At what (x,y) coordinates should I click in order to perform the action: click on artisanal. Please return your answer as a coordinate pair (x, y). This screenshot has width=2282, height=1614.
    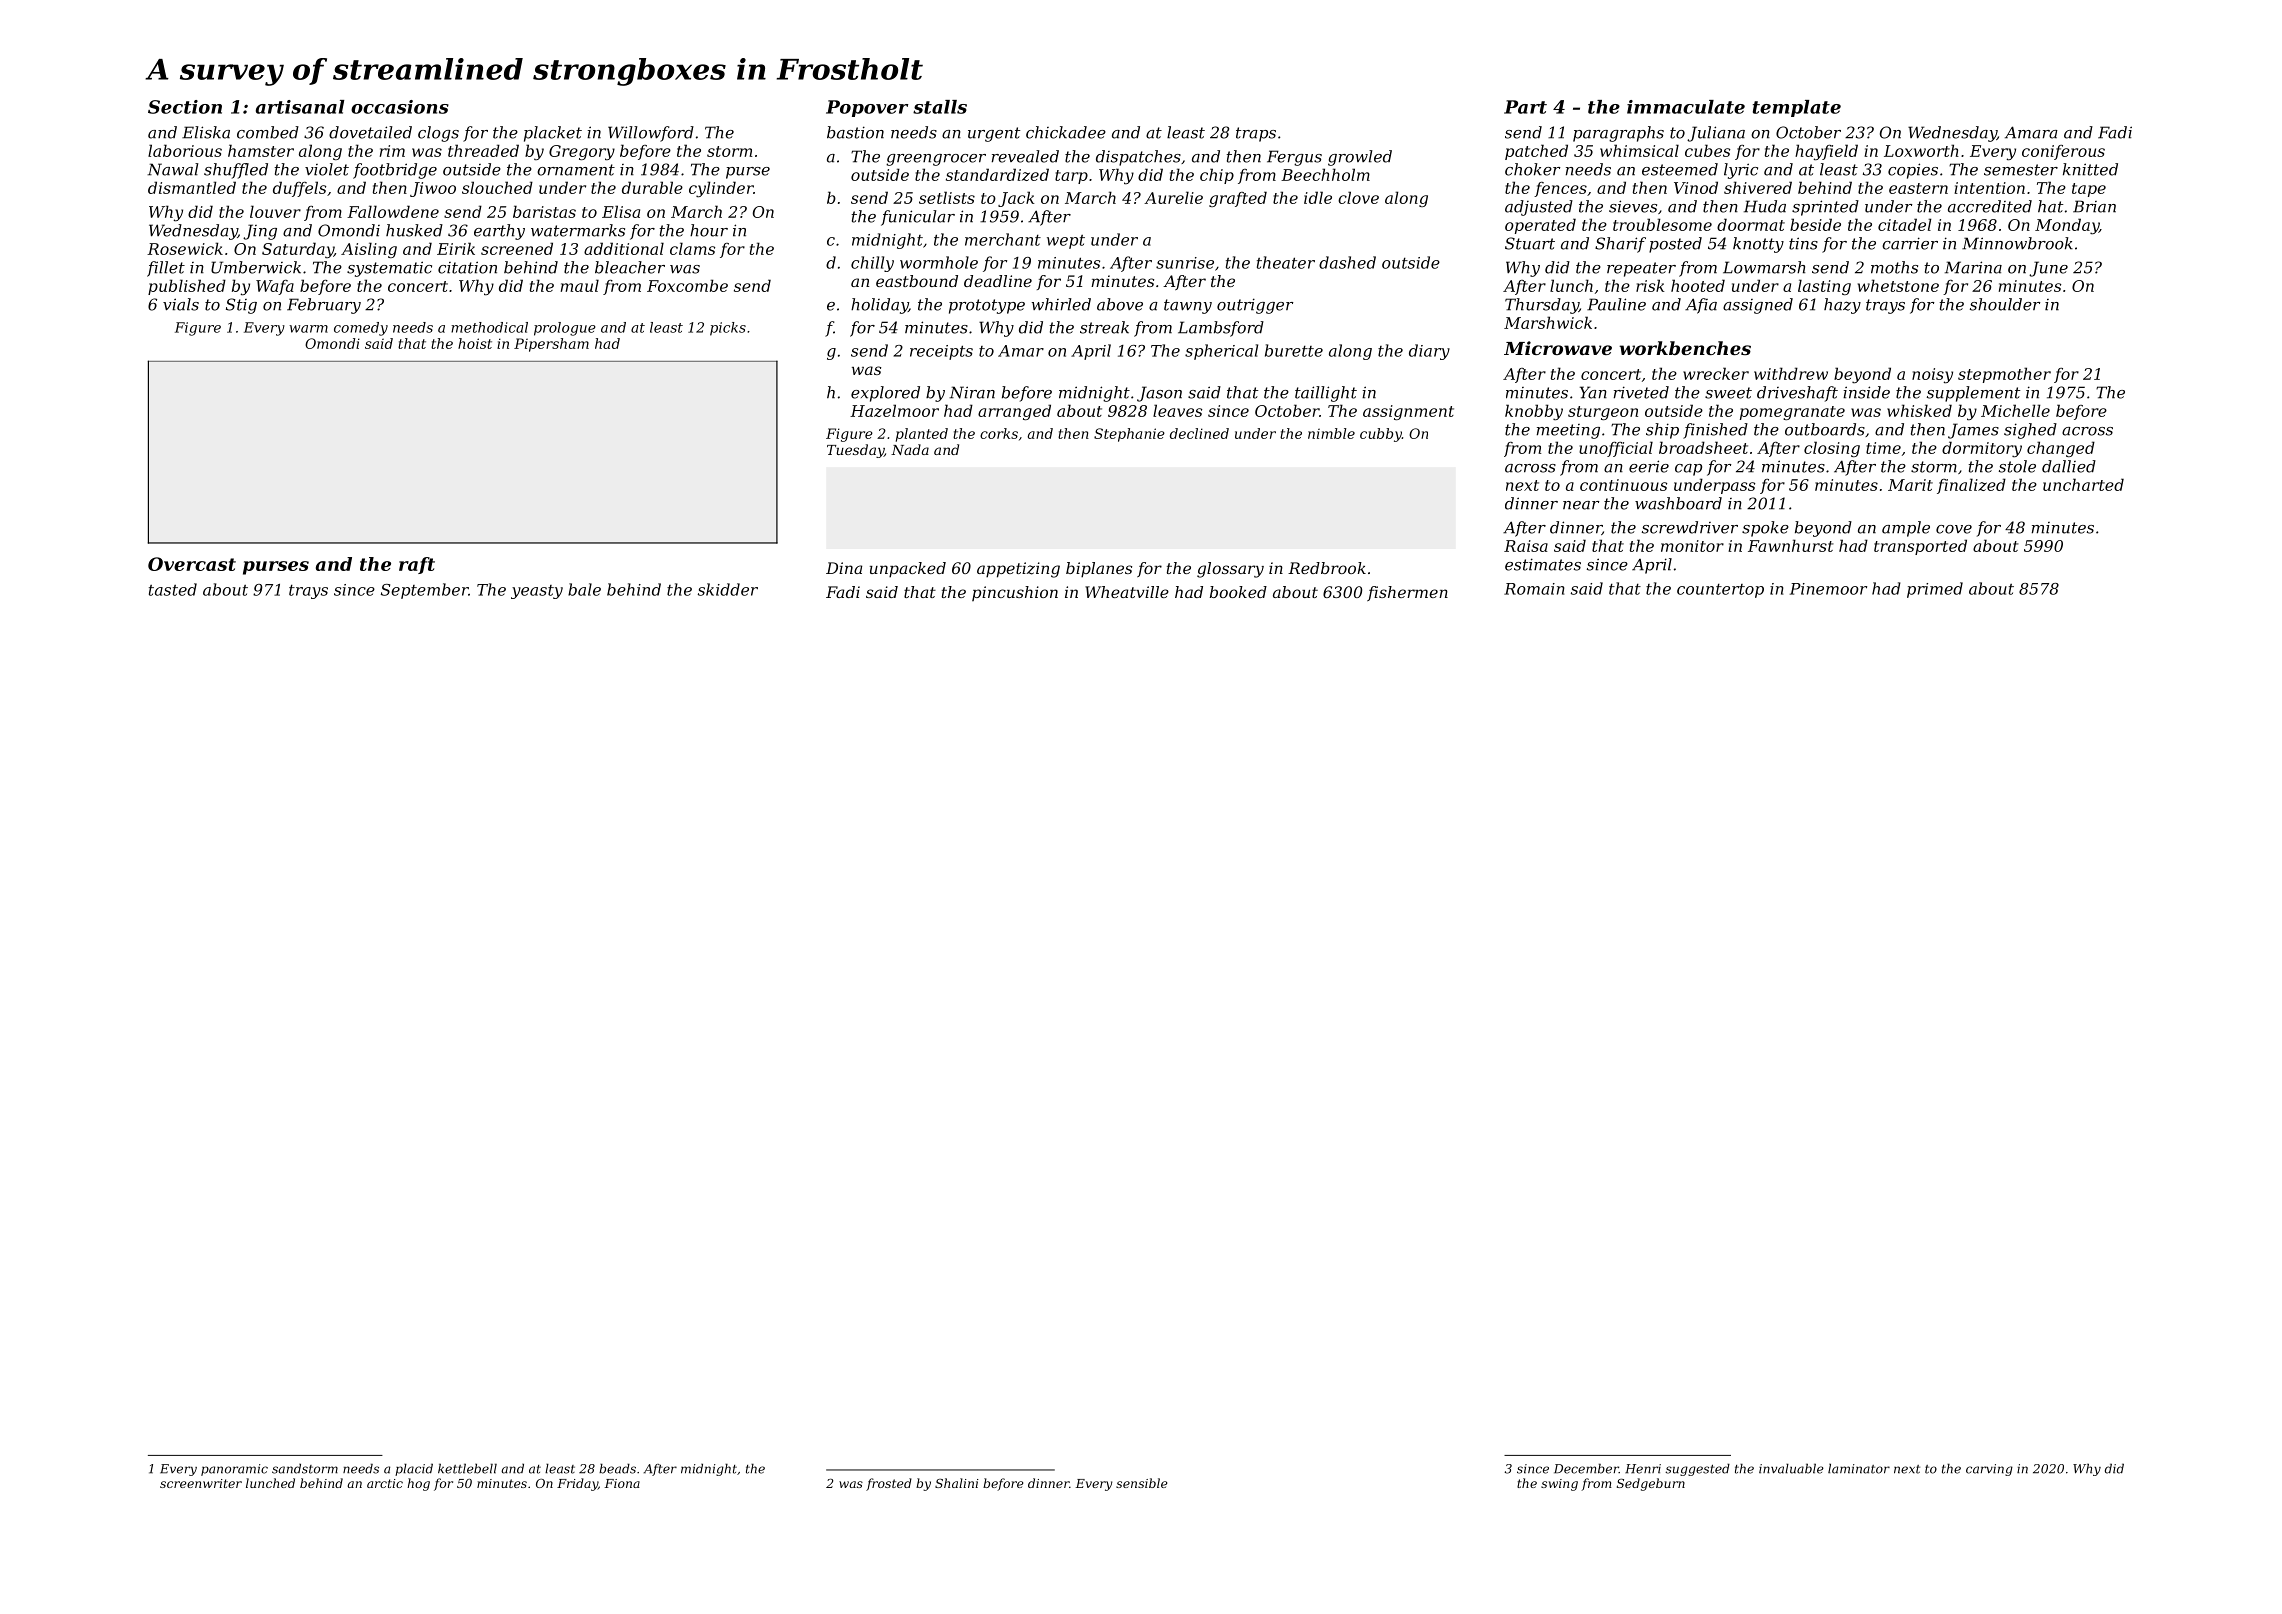
    Looking at the image, I should click on (300, 107).
